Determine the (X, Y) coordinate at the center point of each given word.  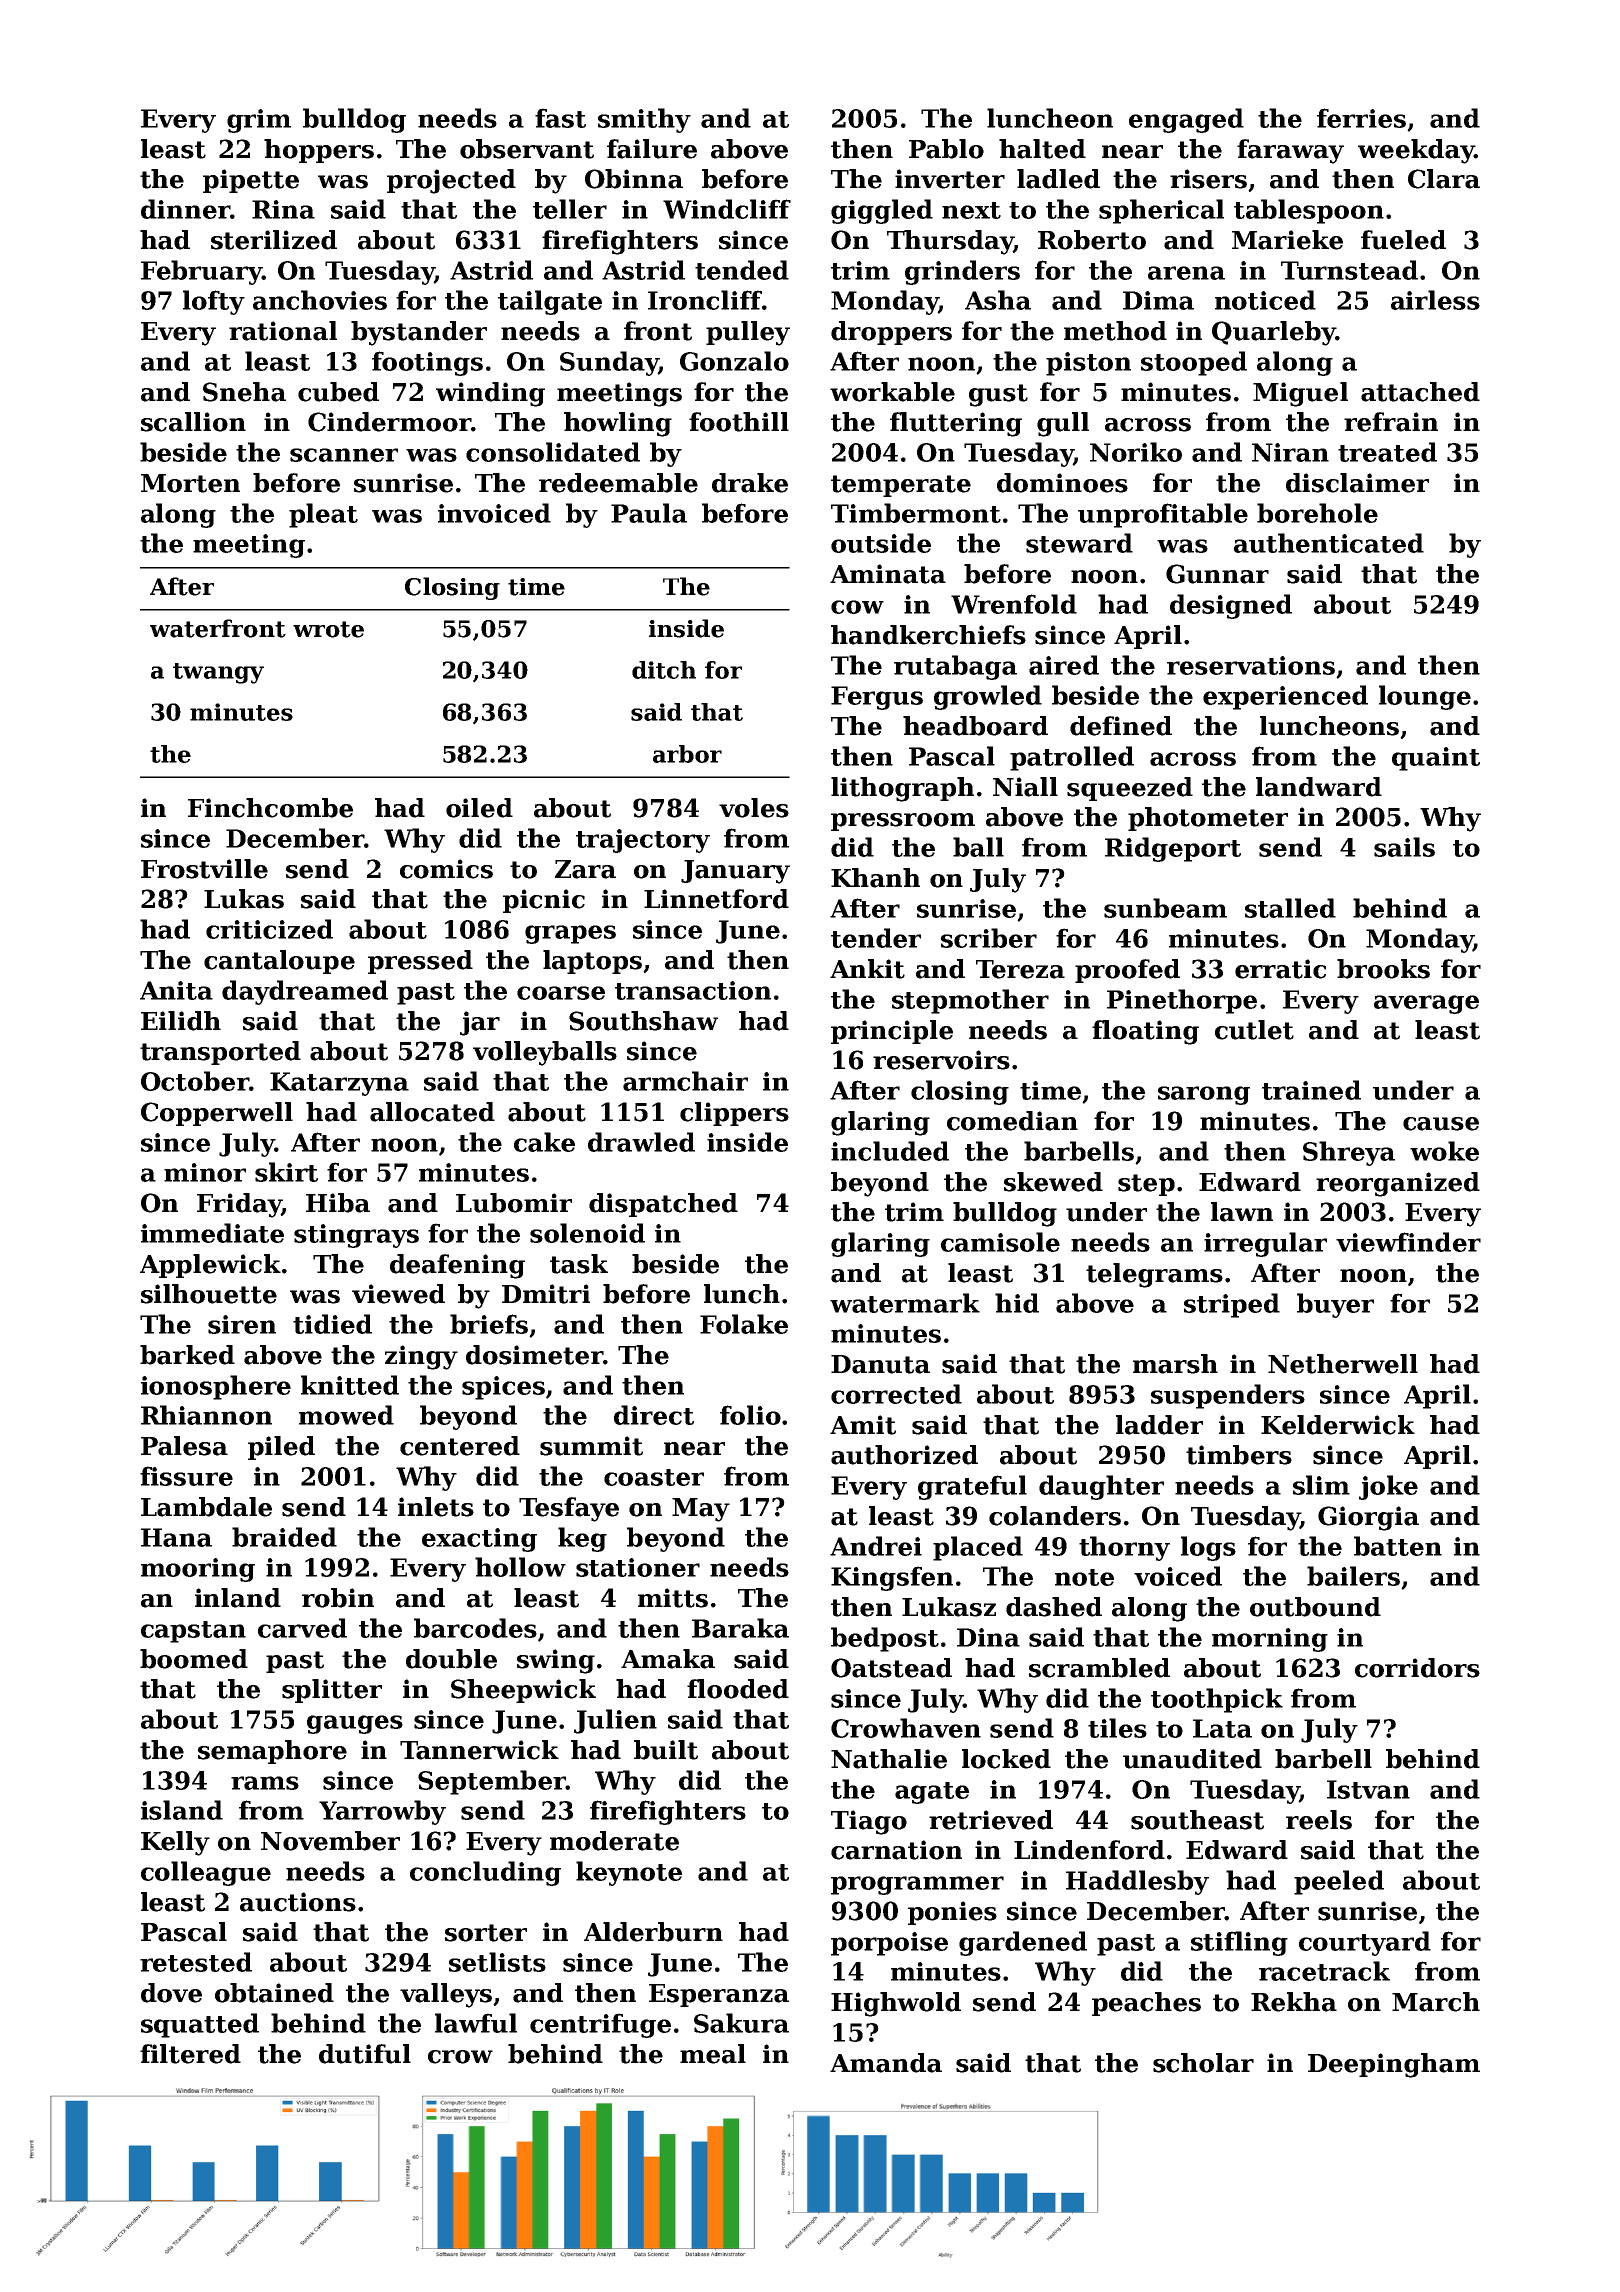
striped (1232, 1305)
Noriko (1136, 452)
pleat (323, 515)
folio (750, 1415)
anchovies (320, 300)
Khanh (875, 878)
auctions (298, 1902)
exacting (479, 1540)
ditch (664, 670)
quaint (1436, 759)
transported (220, 1053)
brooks (1383, 969)
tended (742, 270)
